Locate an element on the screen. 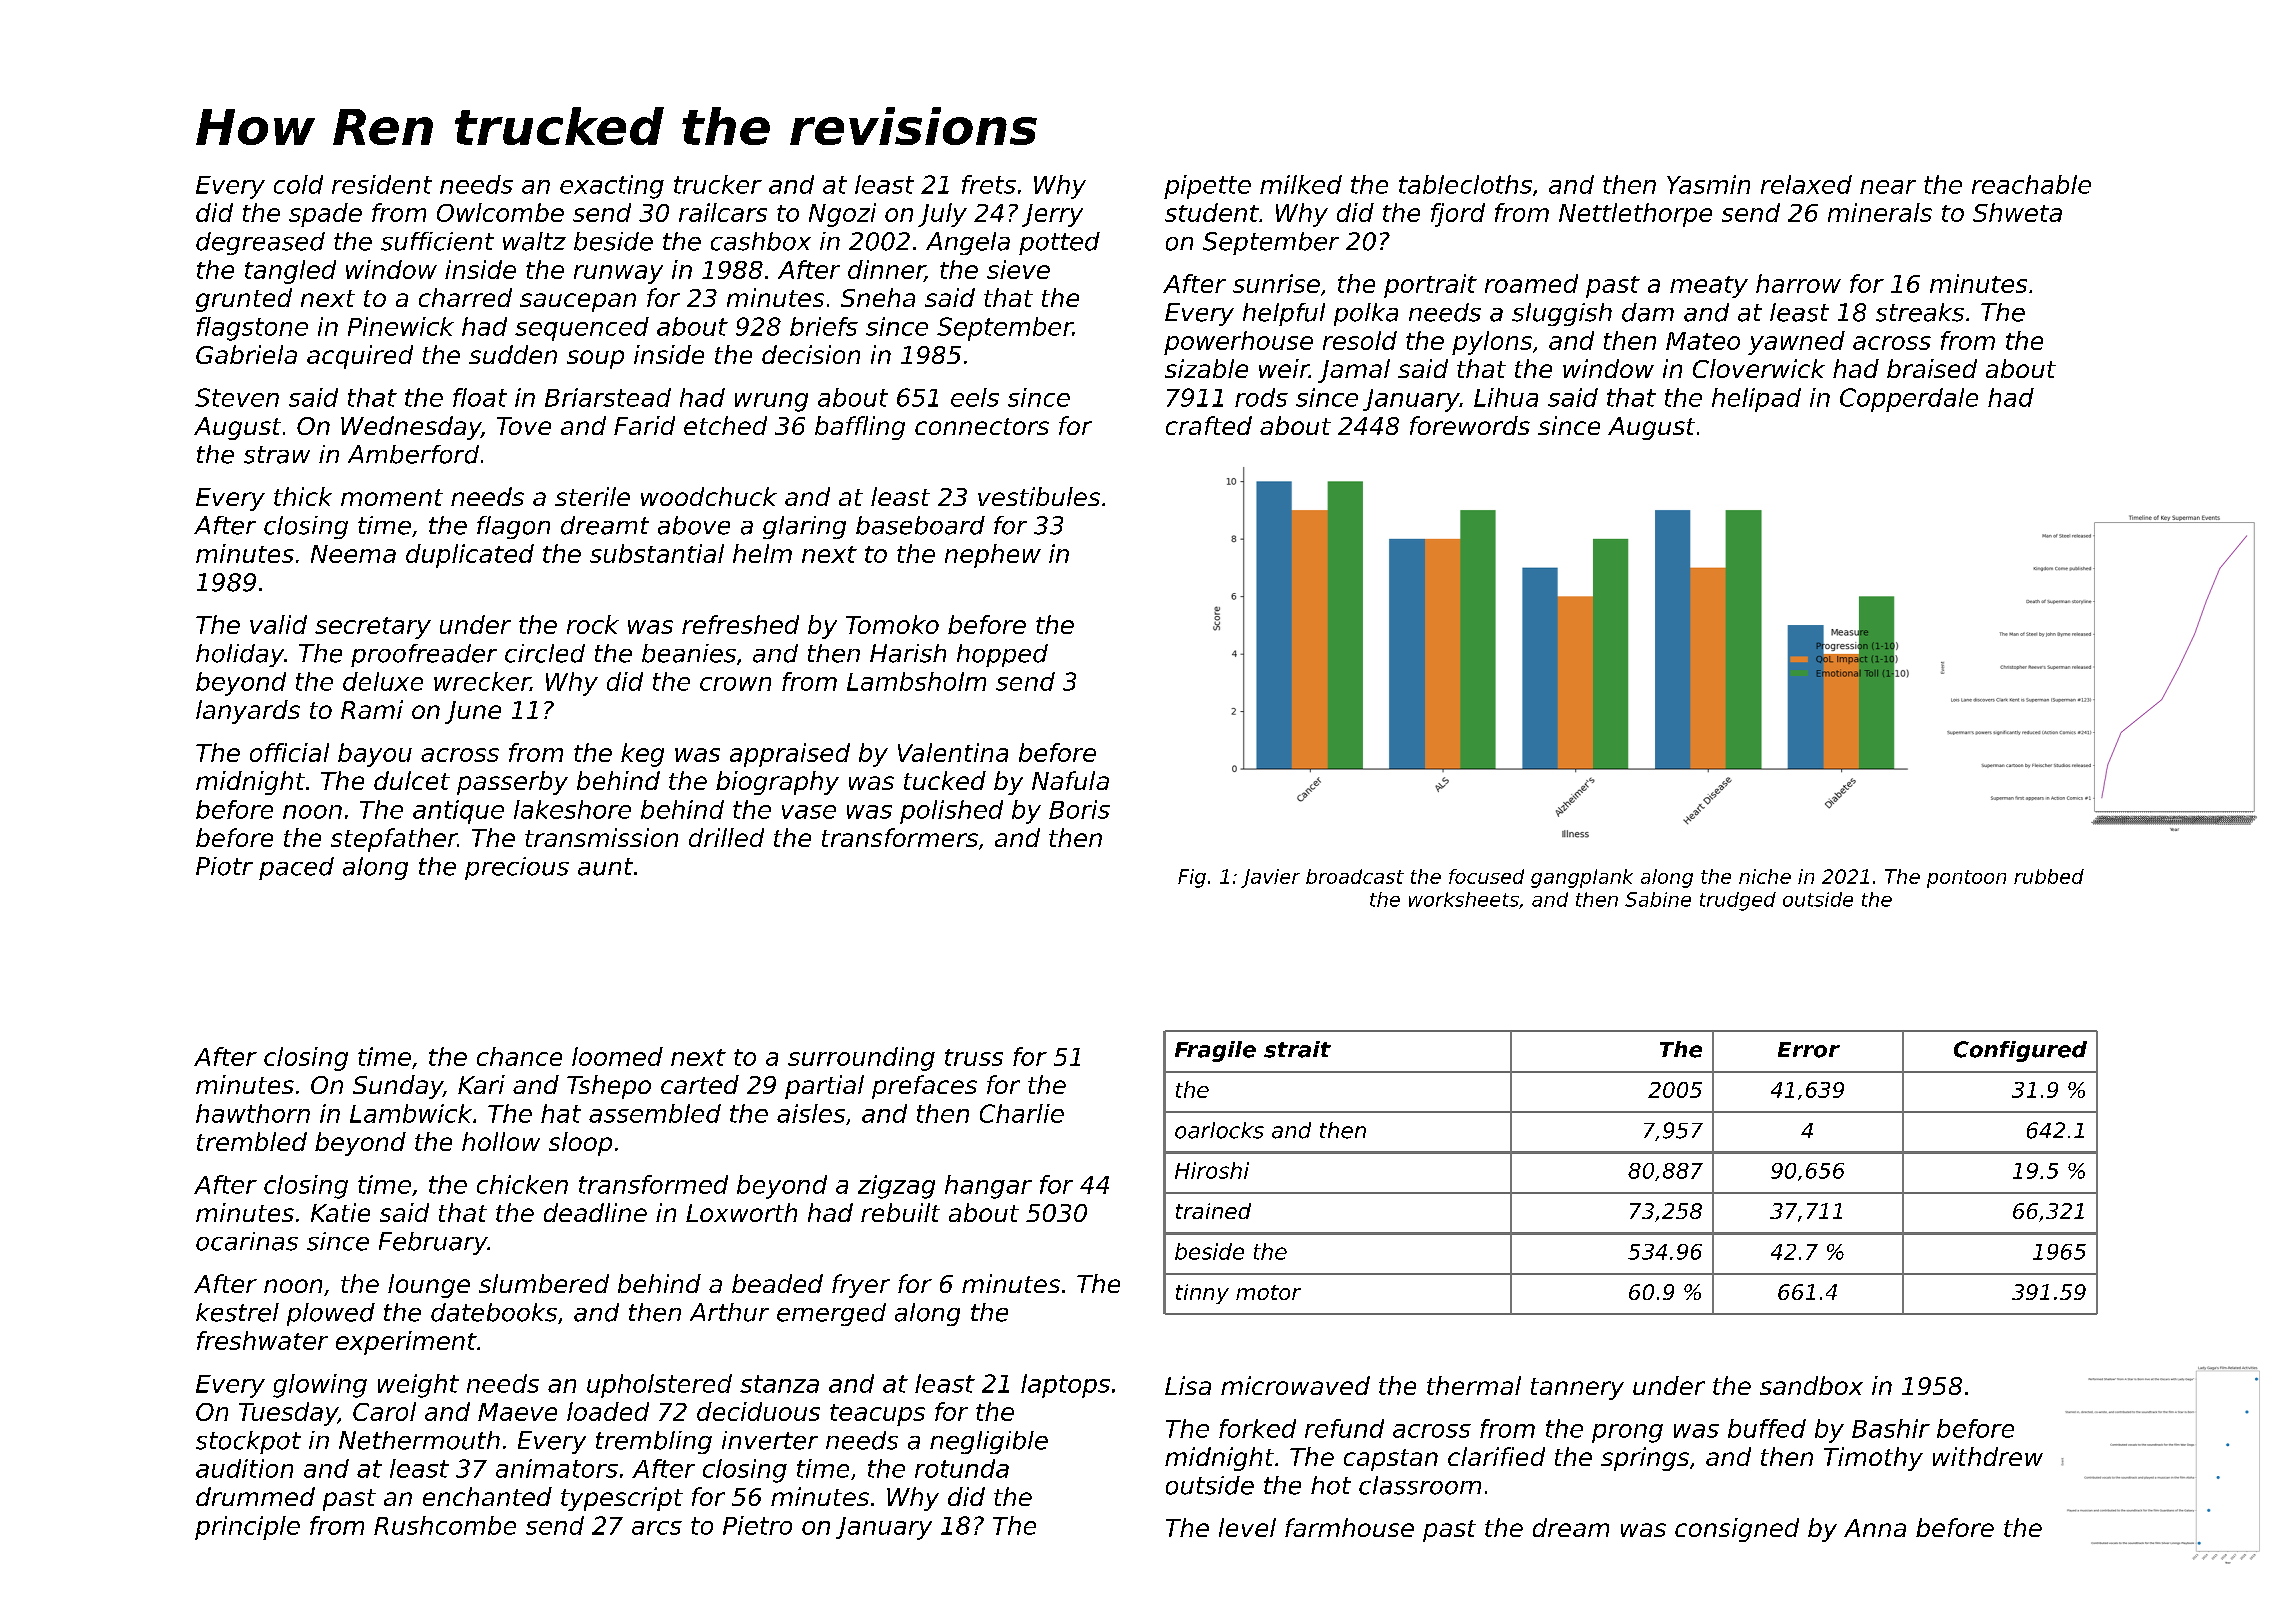 The height and width of the screenshot is (1620, 2292). plowed is located at coordinates (331, 1314).
